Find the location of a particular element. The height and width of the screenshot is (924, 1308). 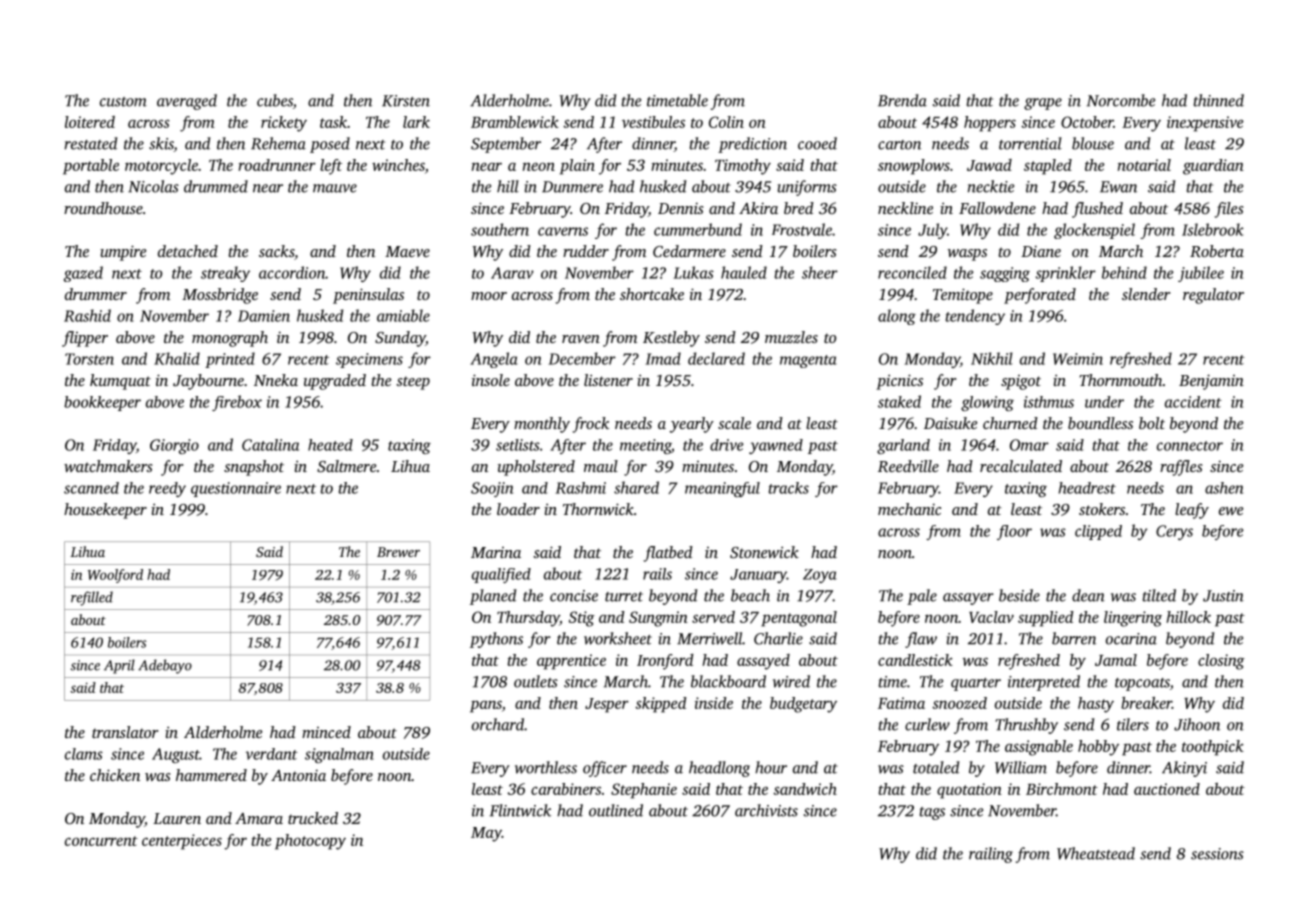

Jihoon is located at coordinates (1197, 724).
